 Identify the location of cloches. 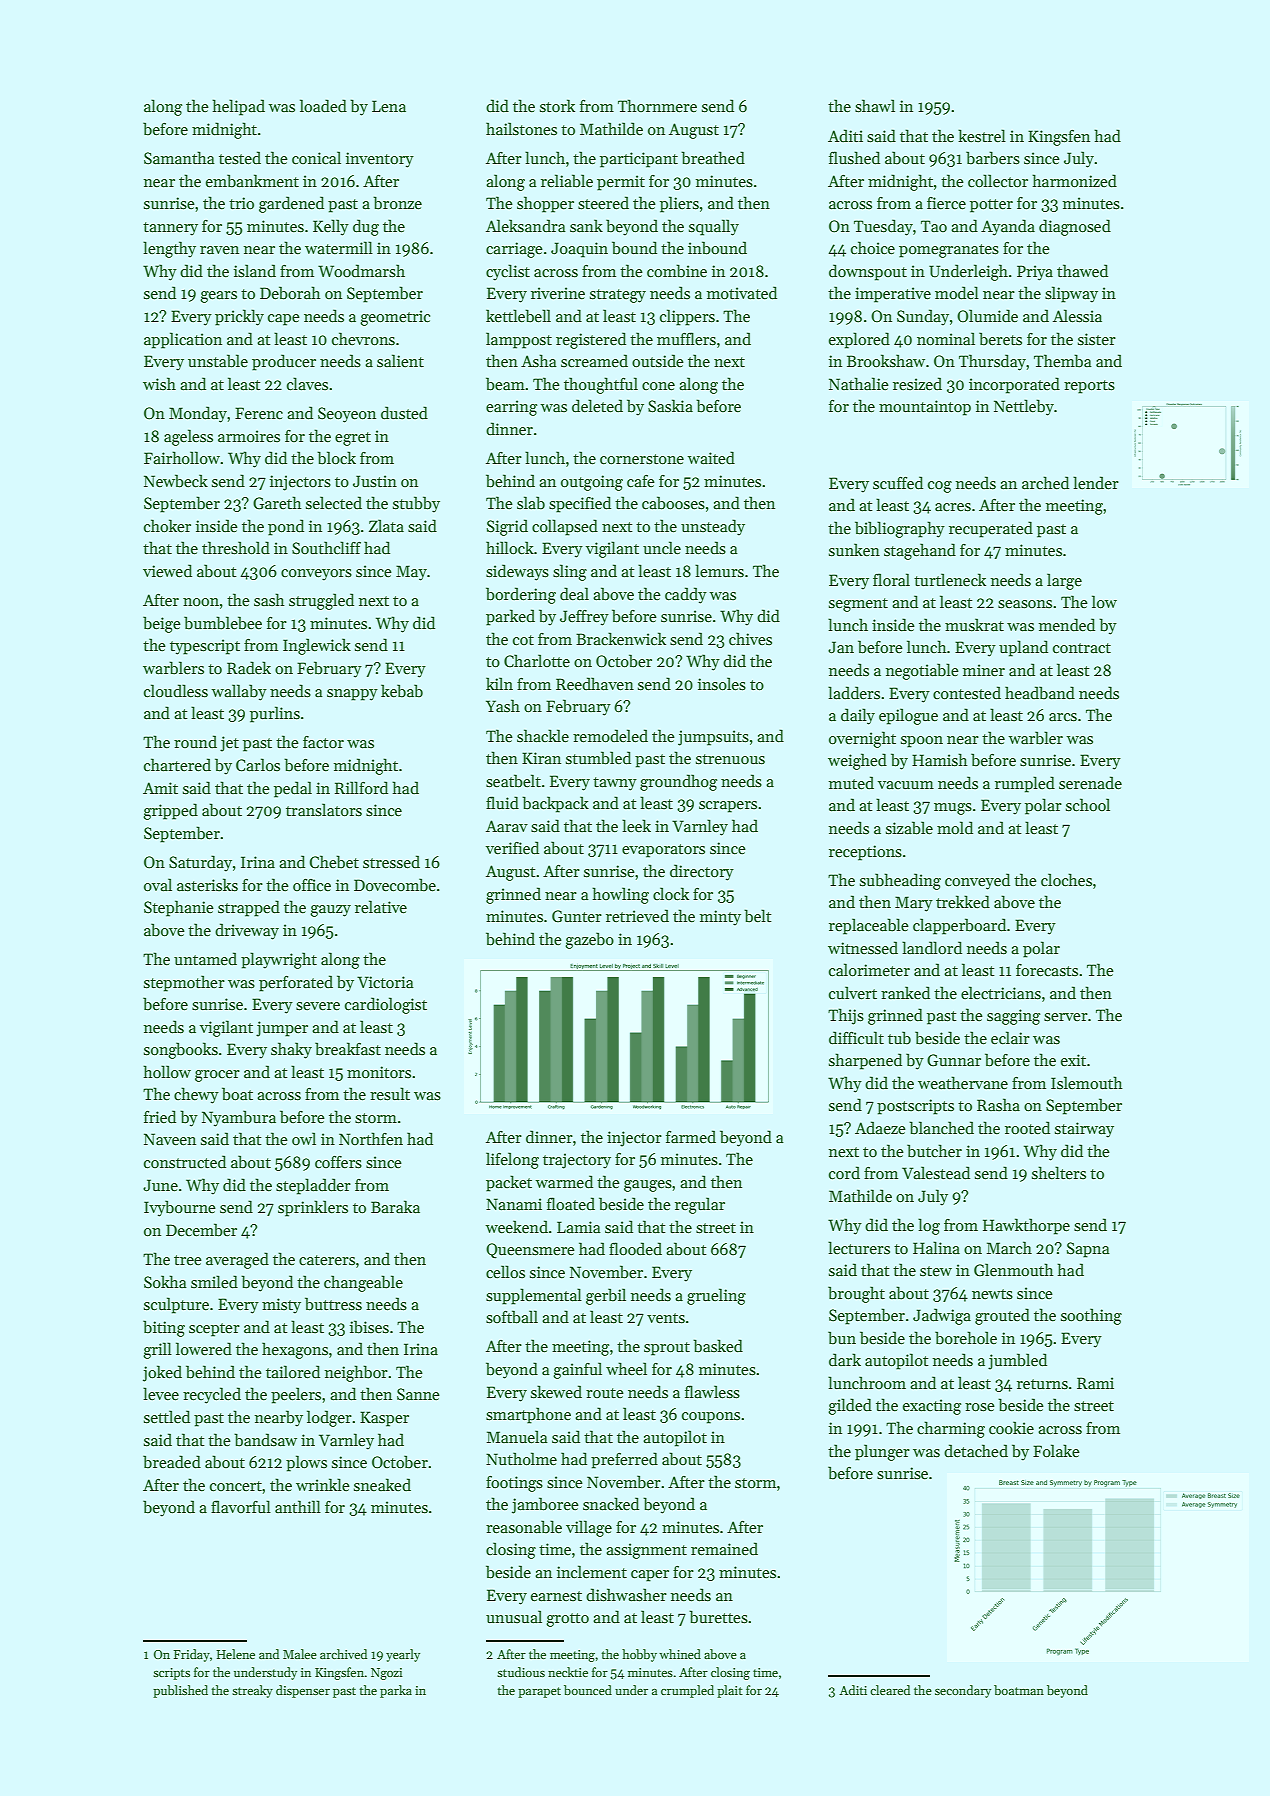
(1066, 880).
